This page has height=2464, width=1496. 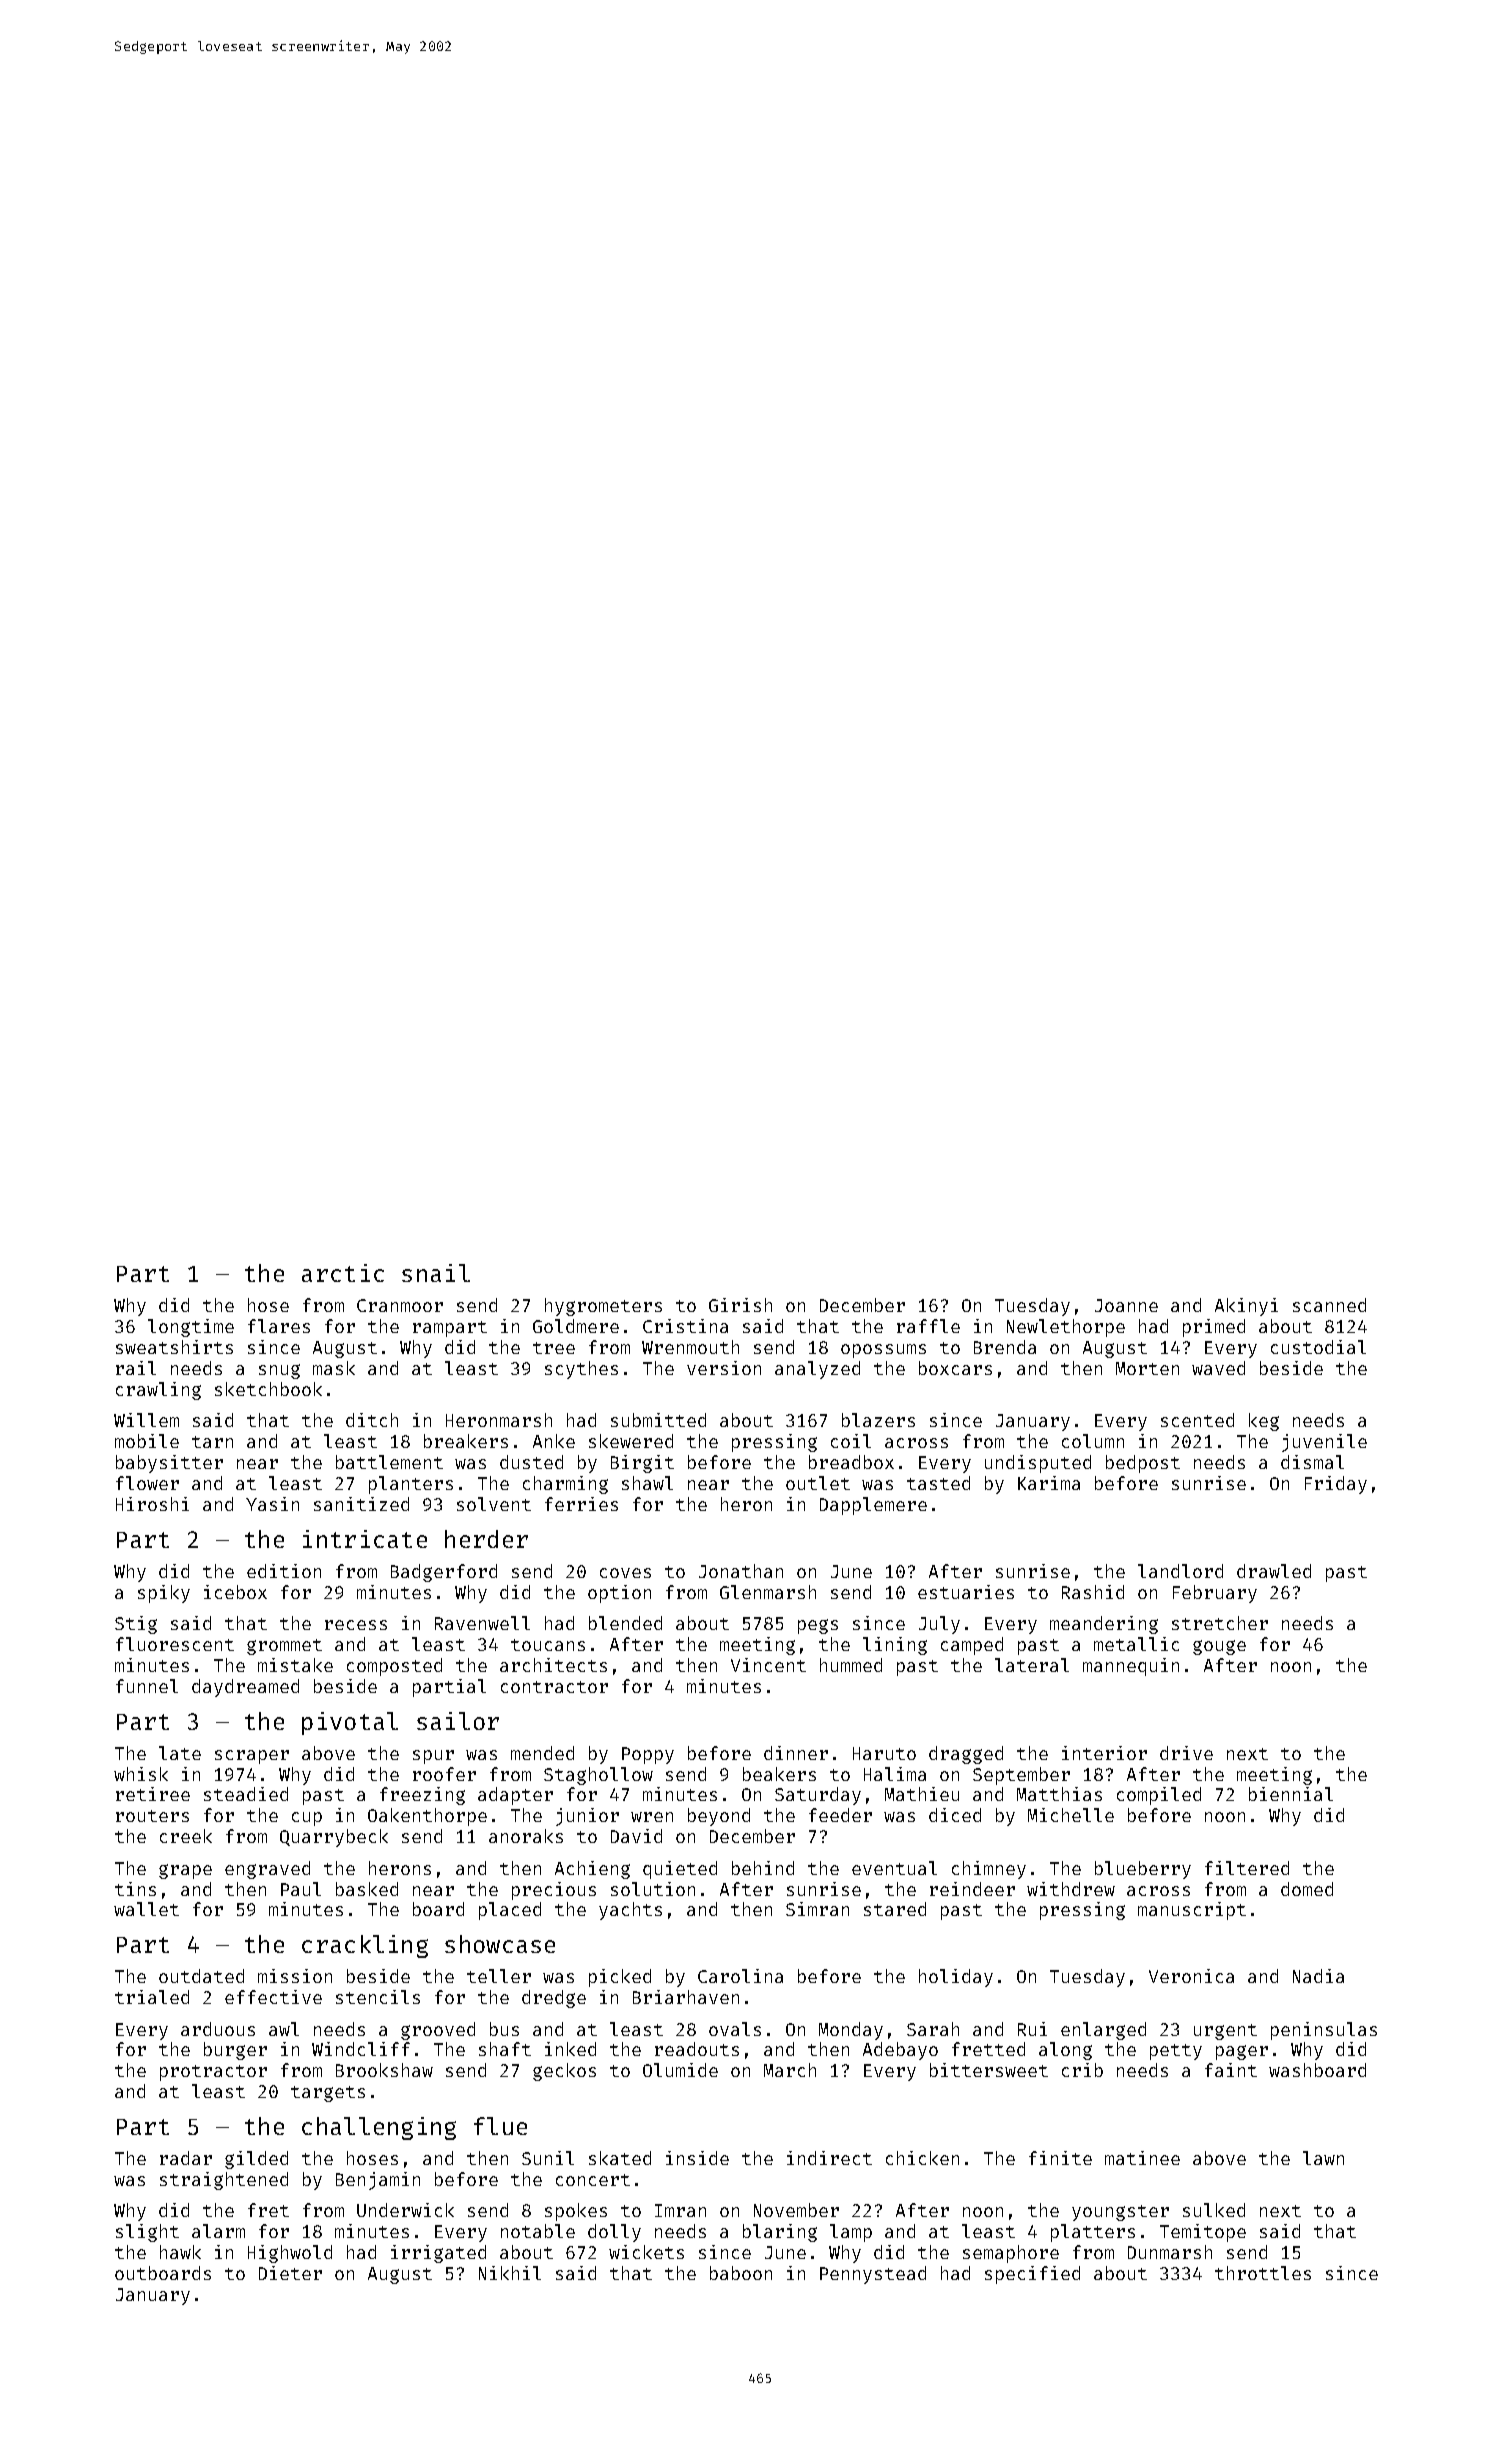 I want to click on throttles, so click(x=1263, y=2273).
